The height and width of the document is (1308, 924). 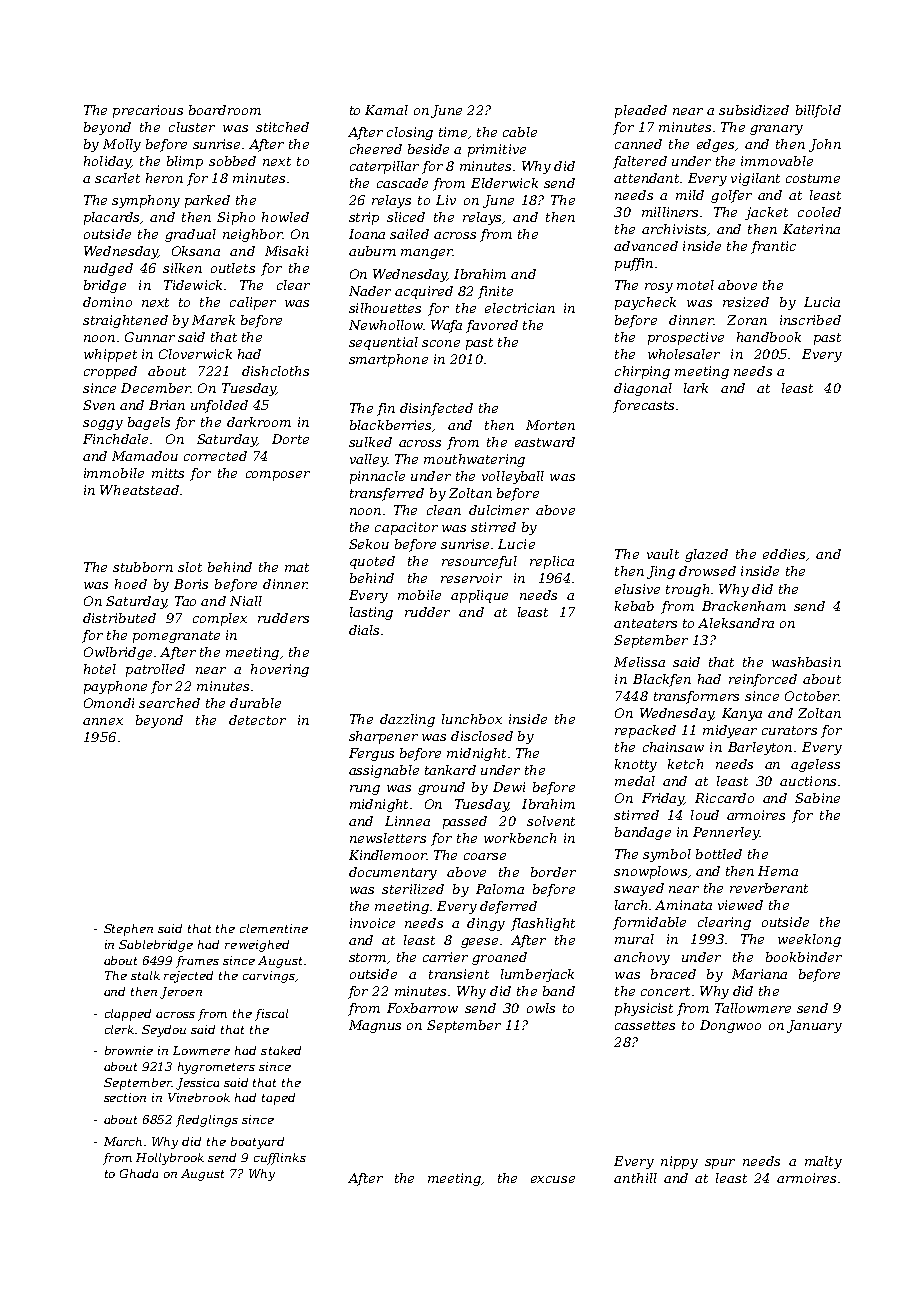 What do you see at coordinates (663, 554) in the document?
I see `vault` at bounding box center [663, 554].
